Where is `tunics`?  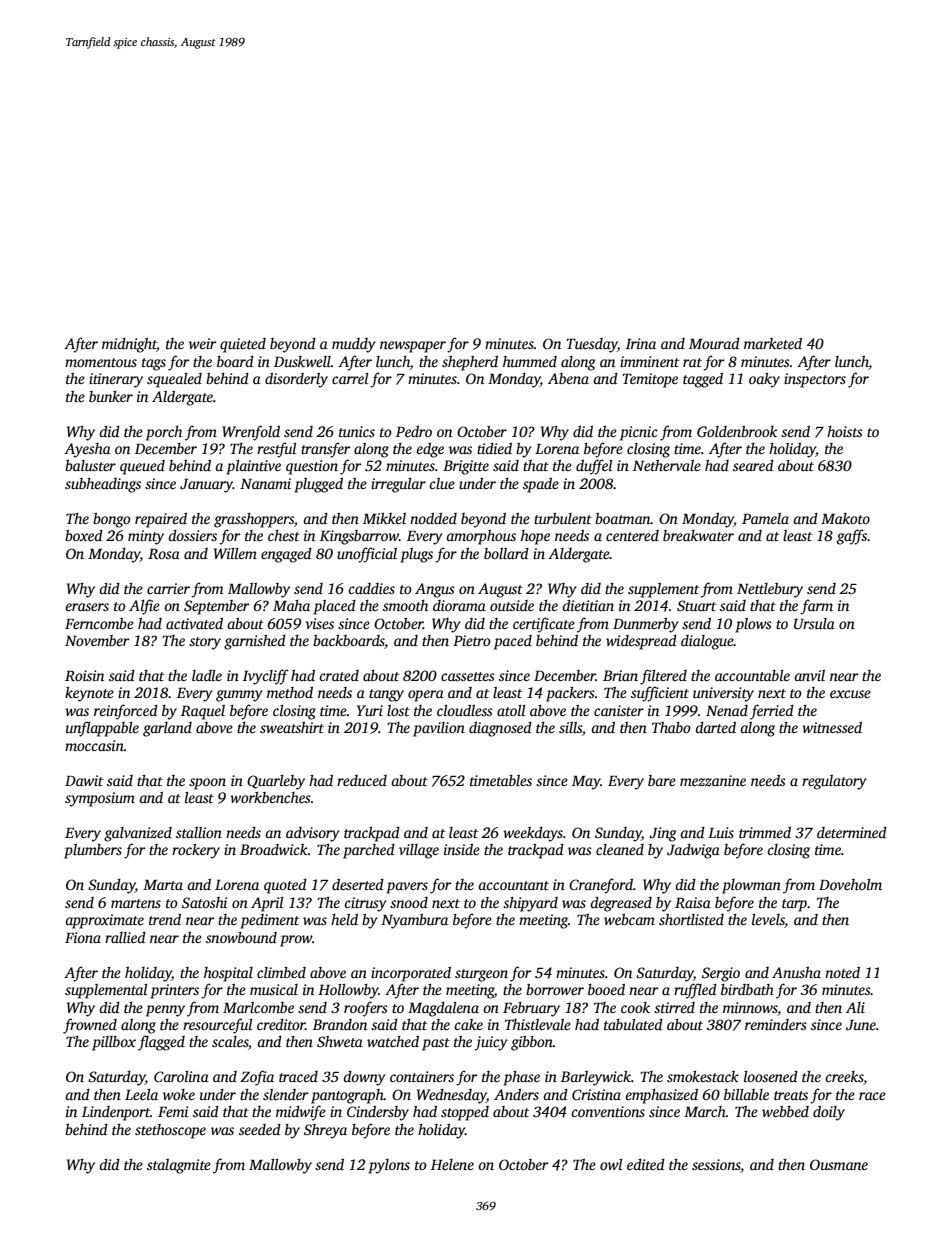
tunics is located at coordinates (357, 431).
